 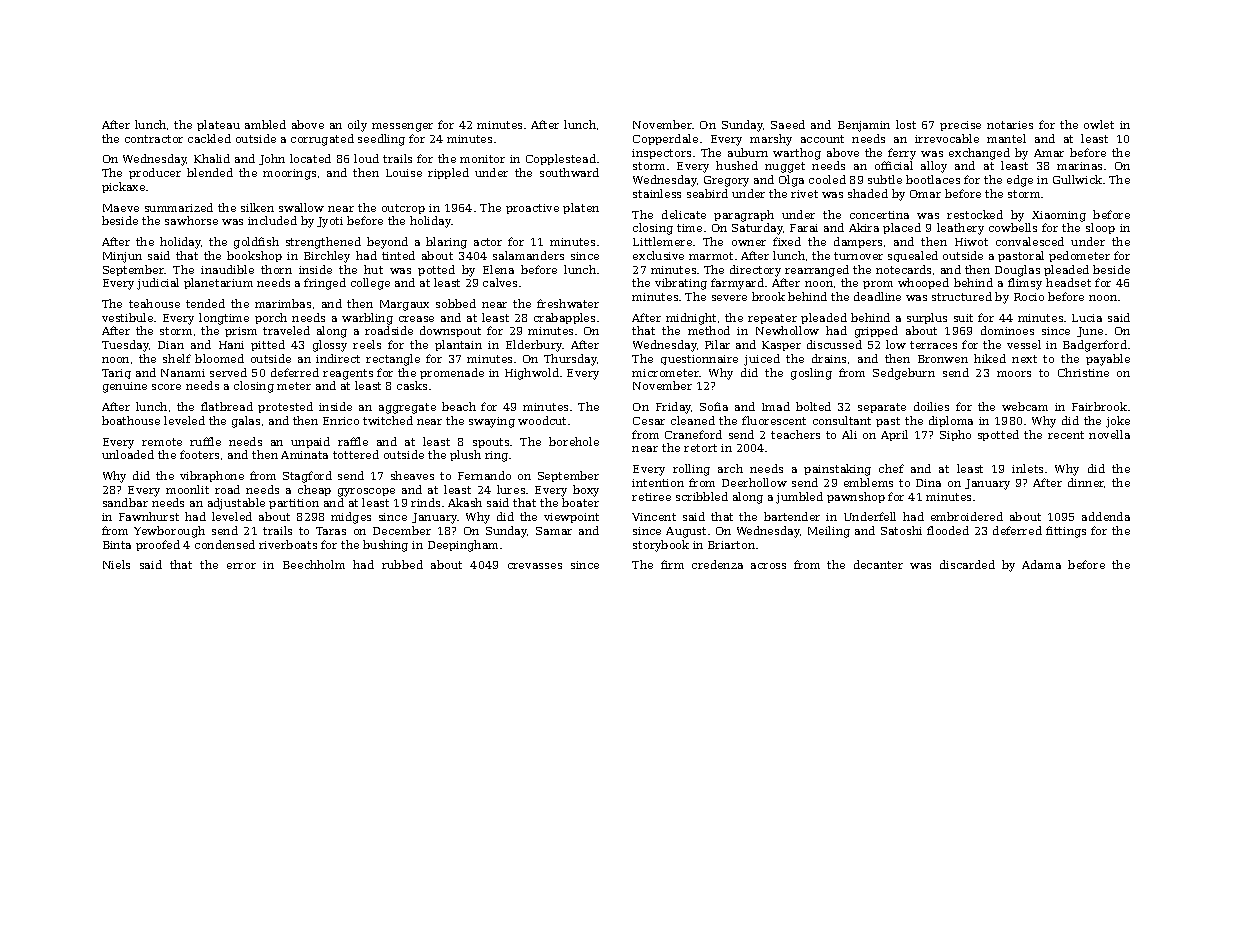 What do you see at coordinates (975, 214) in the screenshot?
I see `restocked` at bounding box center [975, 214].
